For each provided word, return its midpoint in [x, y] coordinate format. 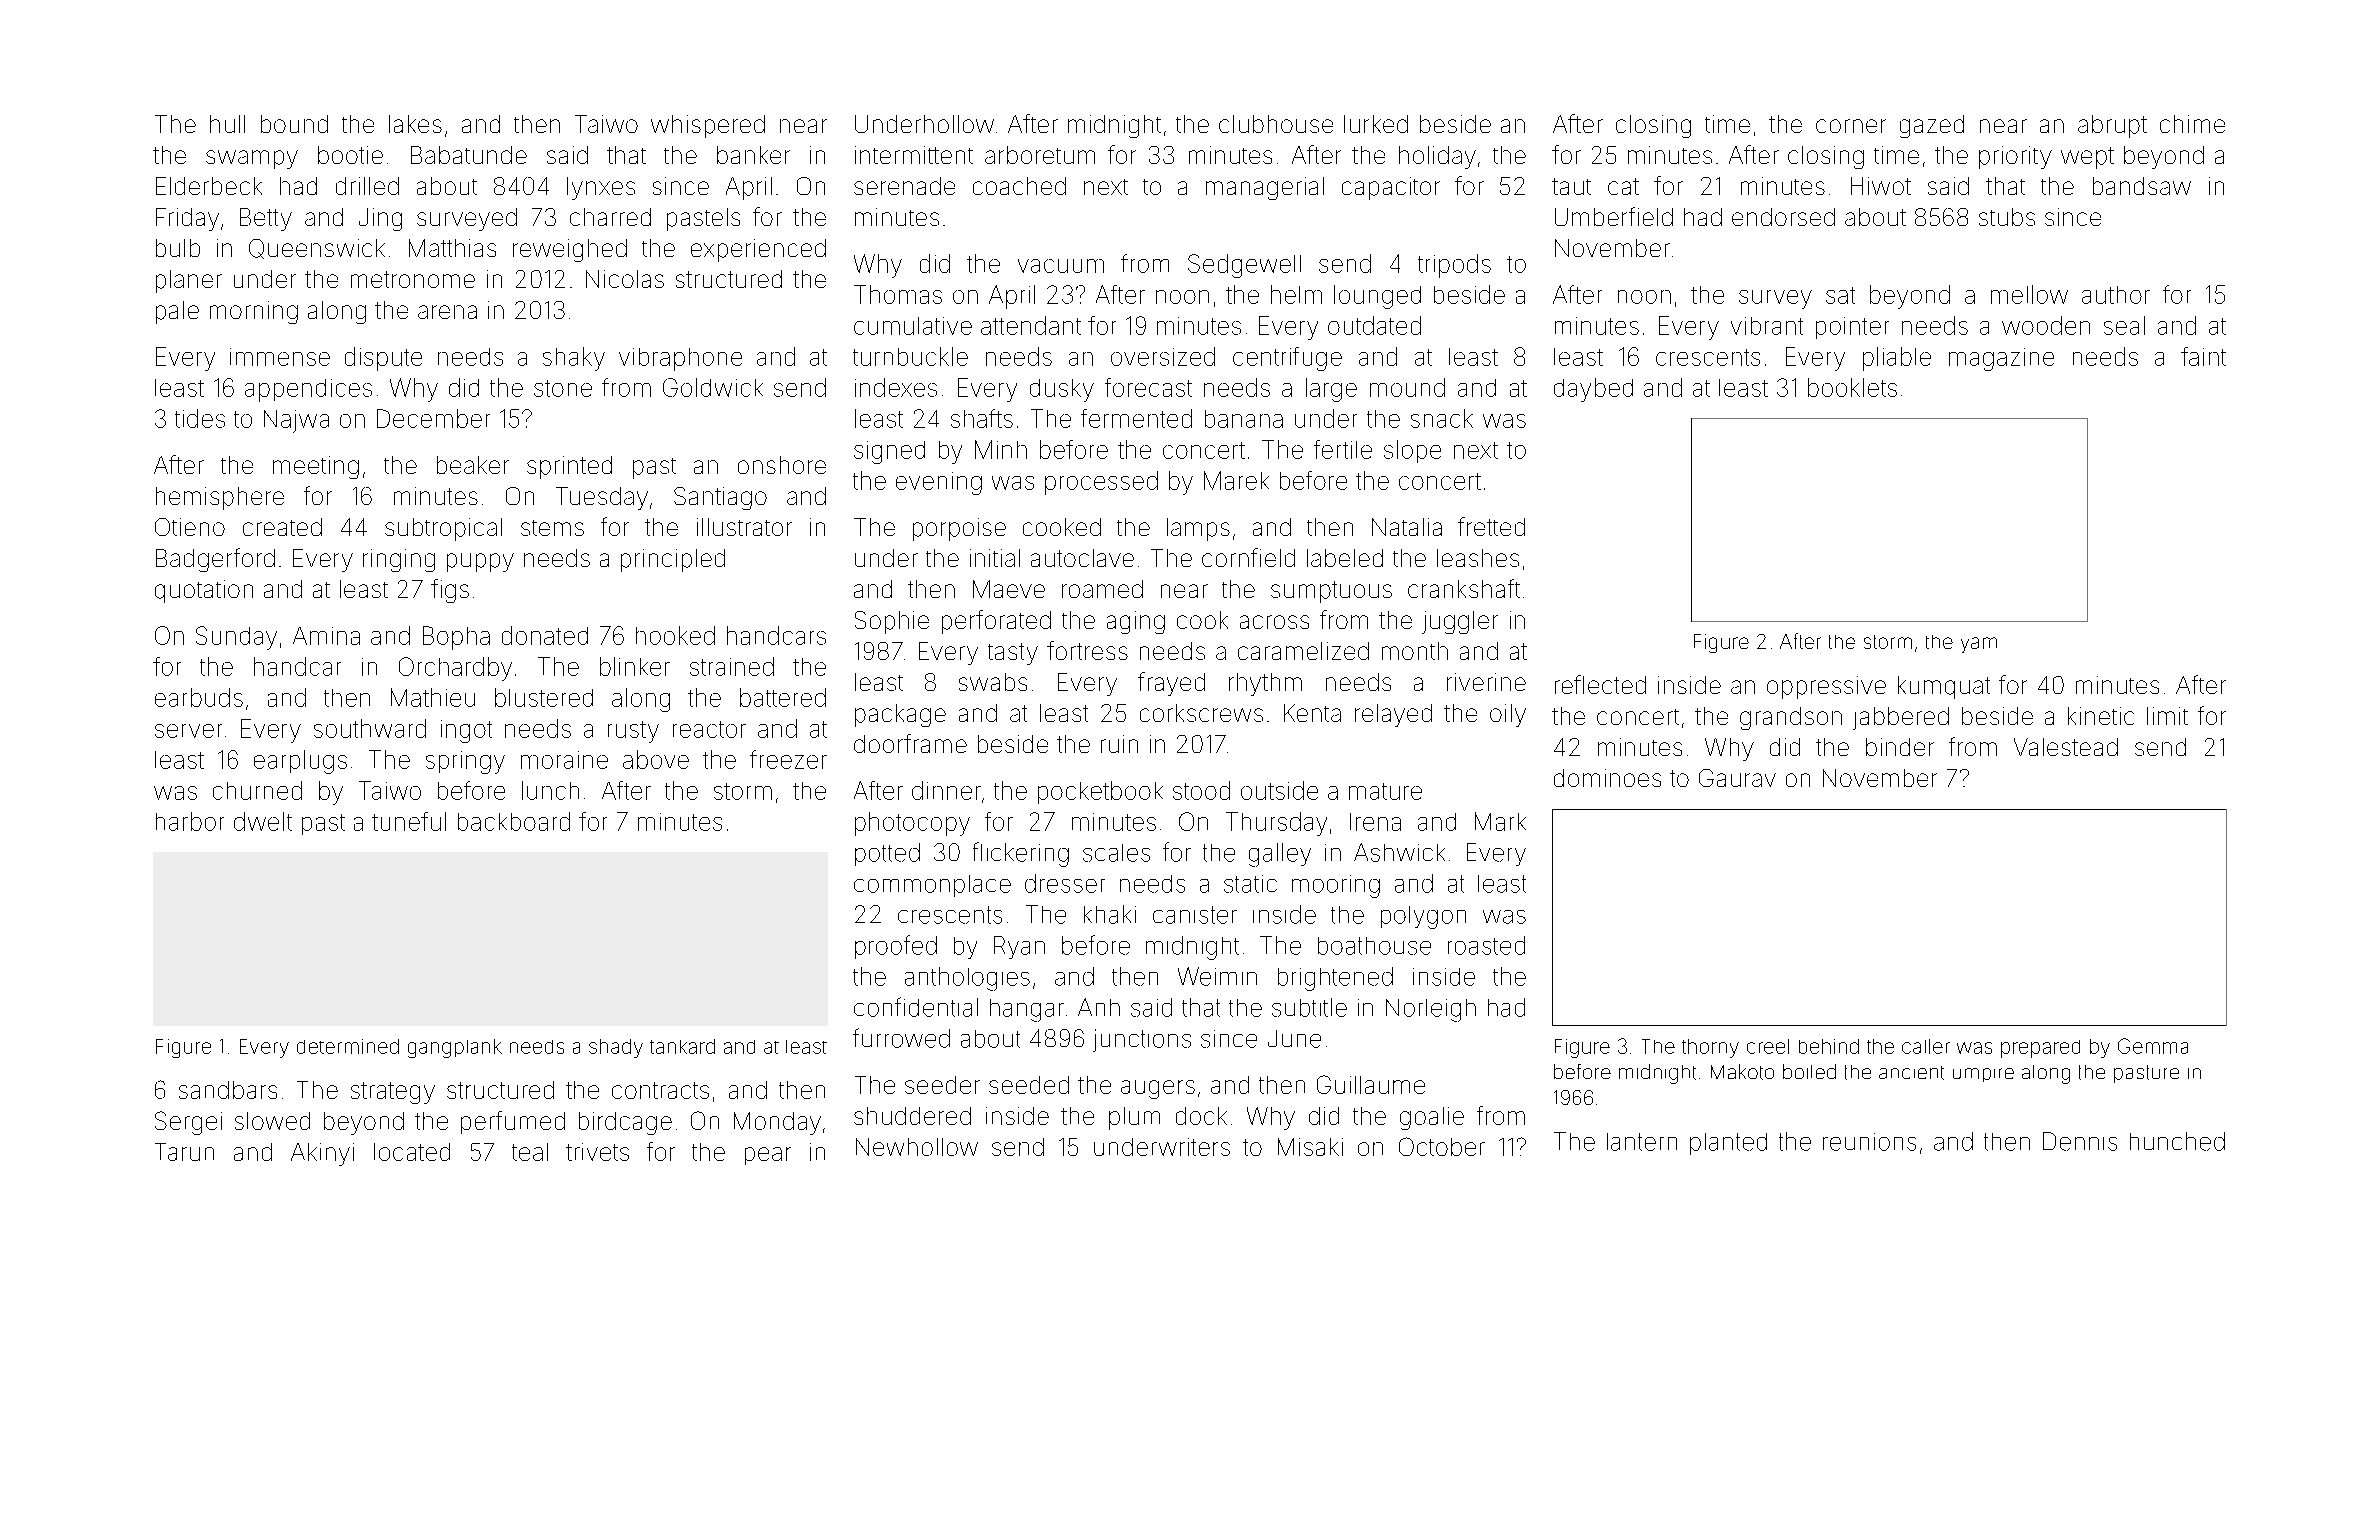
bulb [178, 248]
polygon [1423, 917]
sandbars [228, 1090]
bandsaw [2142, 186]
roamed [1102, 589]
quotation [204, 591]
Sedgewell [1244, 266]
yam [1979, 645]
